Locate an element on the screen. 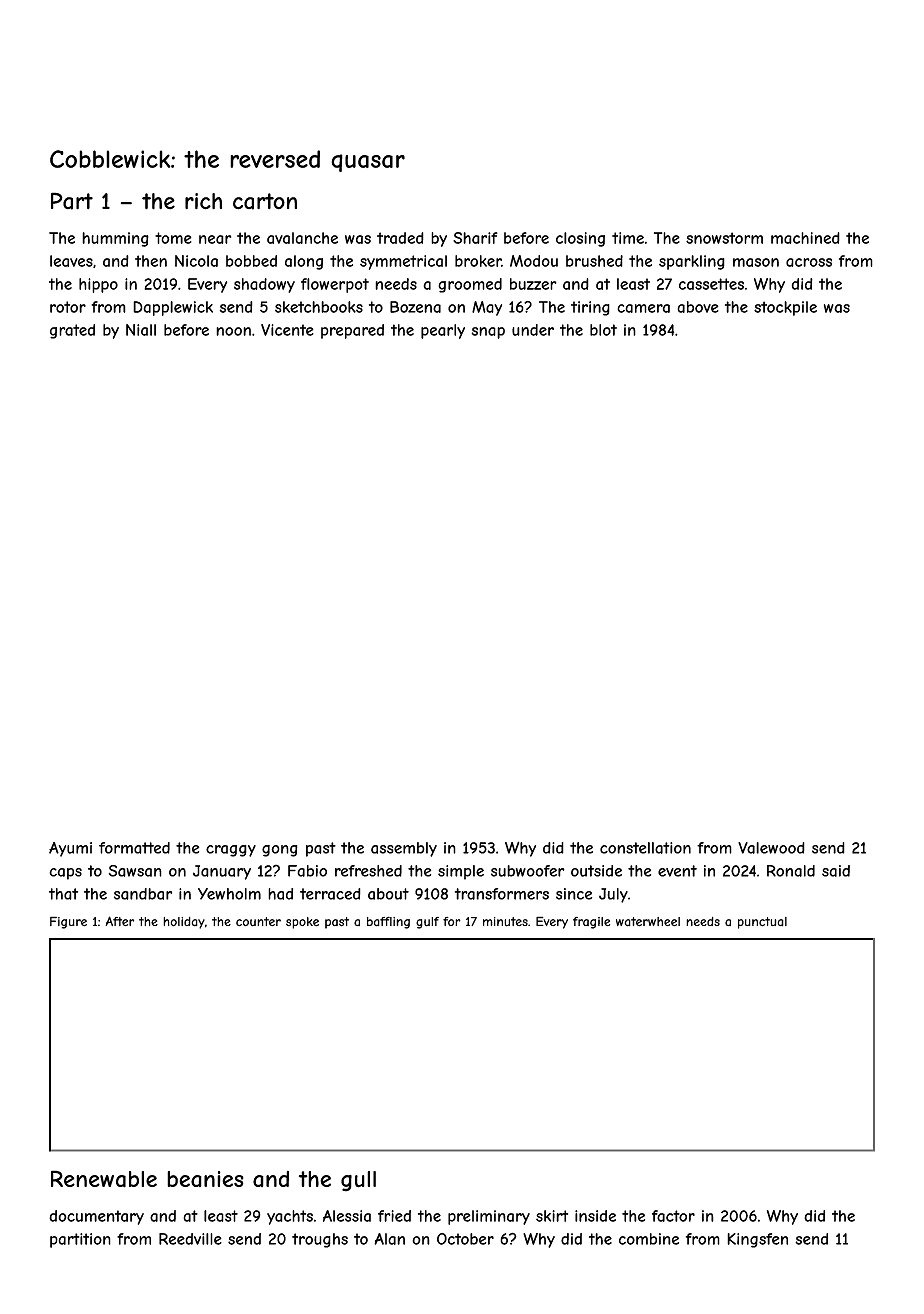 The image size is (924, 1314). Valewood is located at coordinates (771, 848).
